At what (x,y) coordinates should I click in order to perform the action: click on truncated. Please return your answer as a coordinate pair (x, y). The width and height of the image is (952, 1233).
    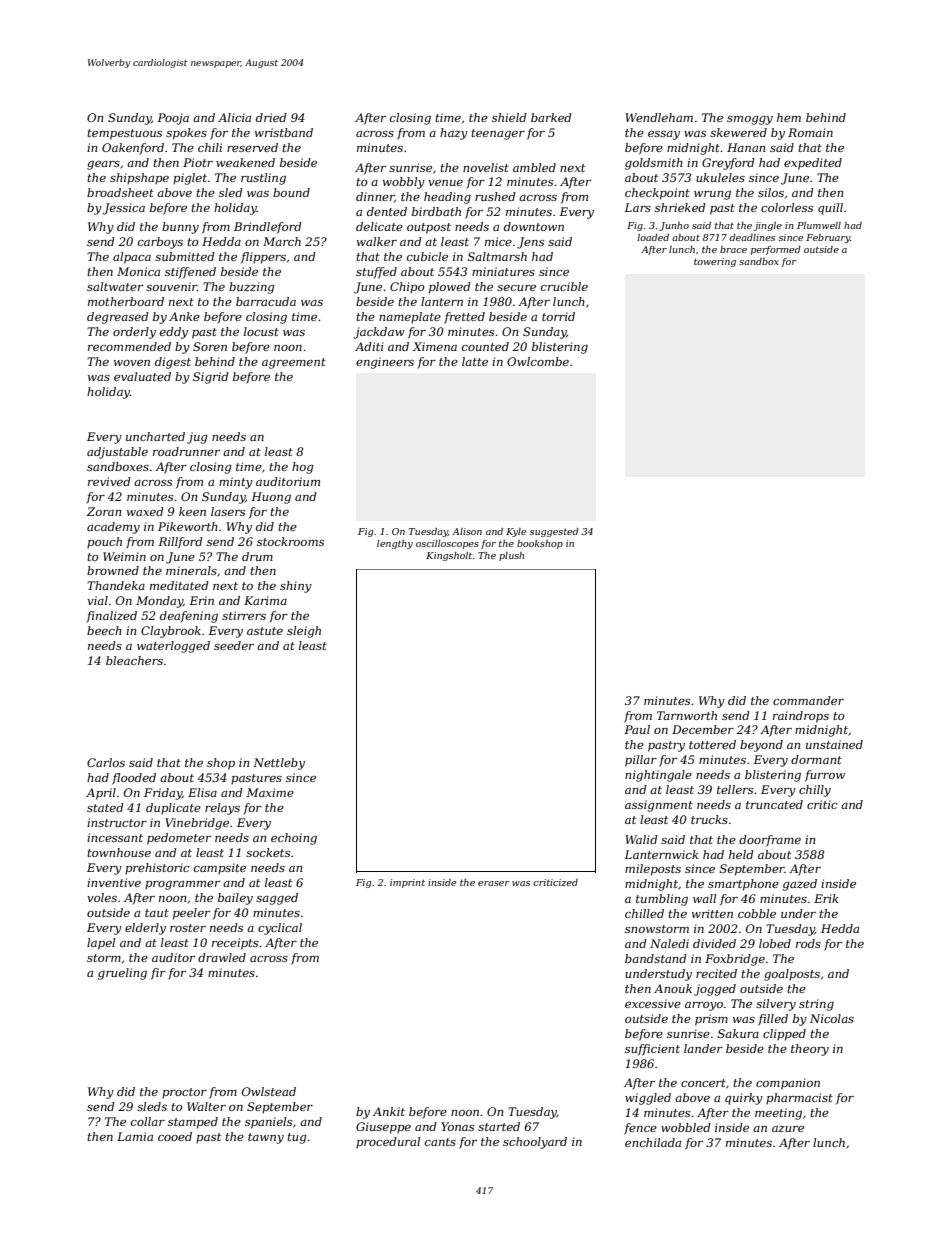
    Looking at the image, I should click on (774, 804).
